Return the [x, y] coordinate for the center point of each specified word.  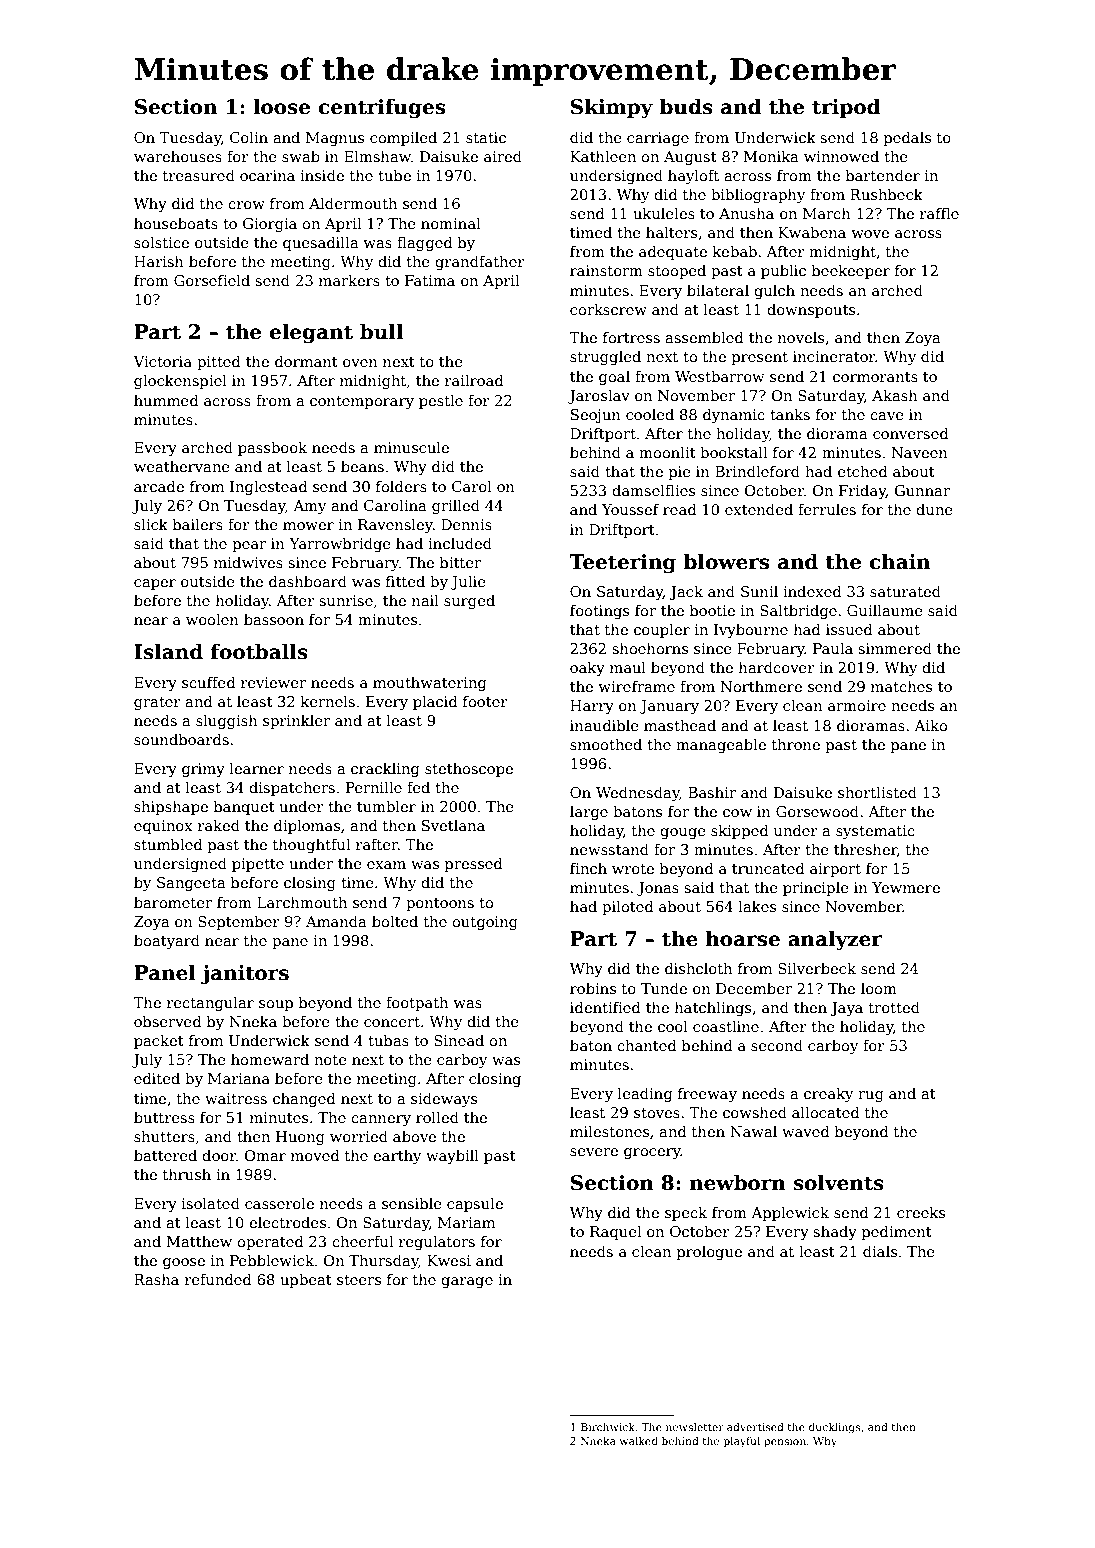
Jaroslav [599, 396]
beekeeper [851, 271]
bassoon [274, 619]
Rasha [156, 1279]
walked [638, 1441]
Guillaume [885, 610]
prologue [709, 1252]
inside [322, 175]
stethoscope [469, 769]
